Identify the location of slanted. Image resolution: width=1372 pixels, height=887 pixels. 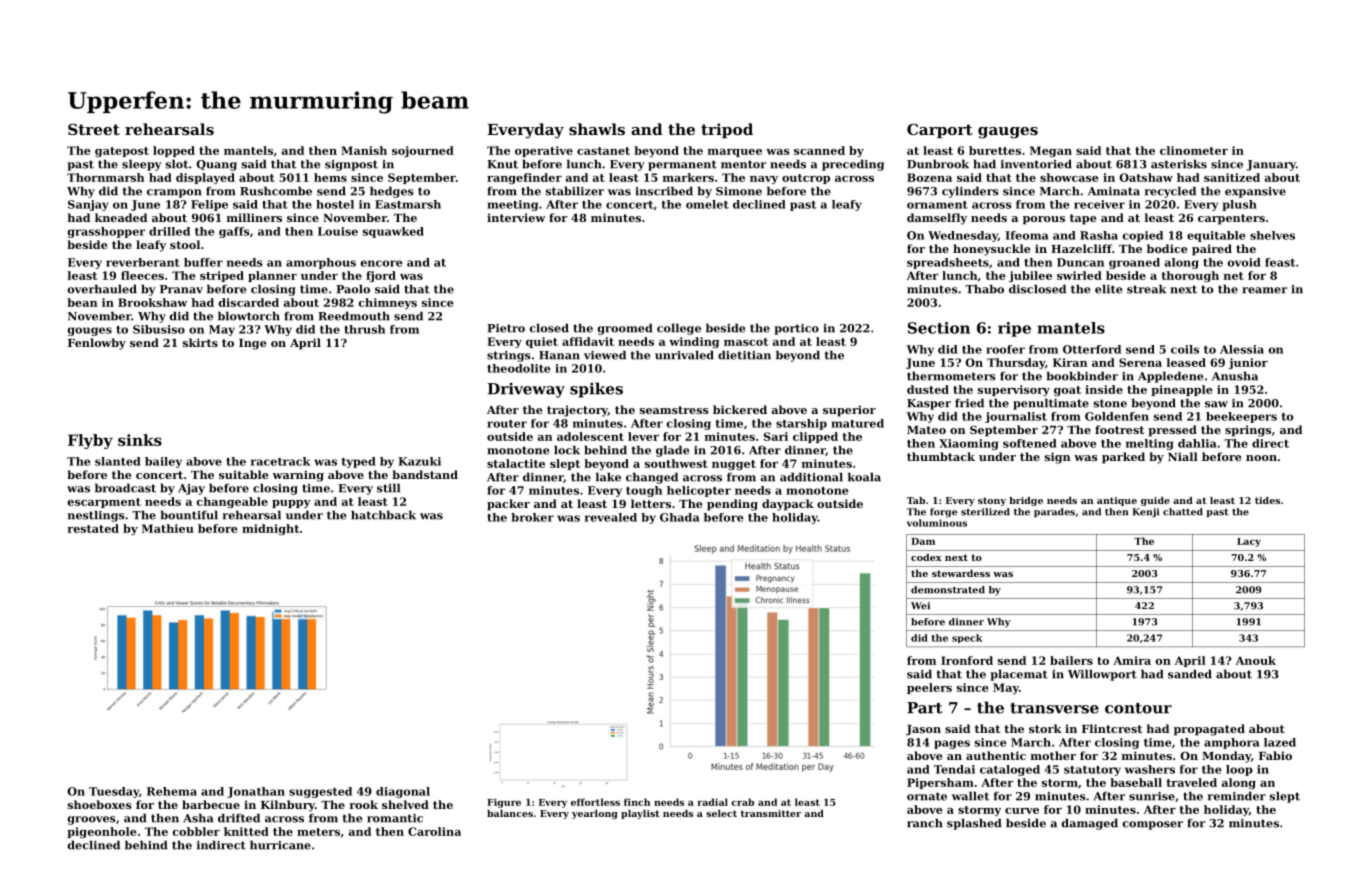
(118, 461).
